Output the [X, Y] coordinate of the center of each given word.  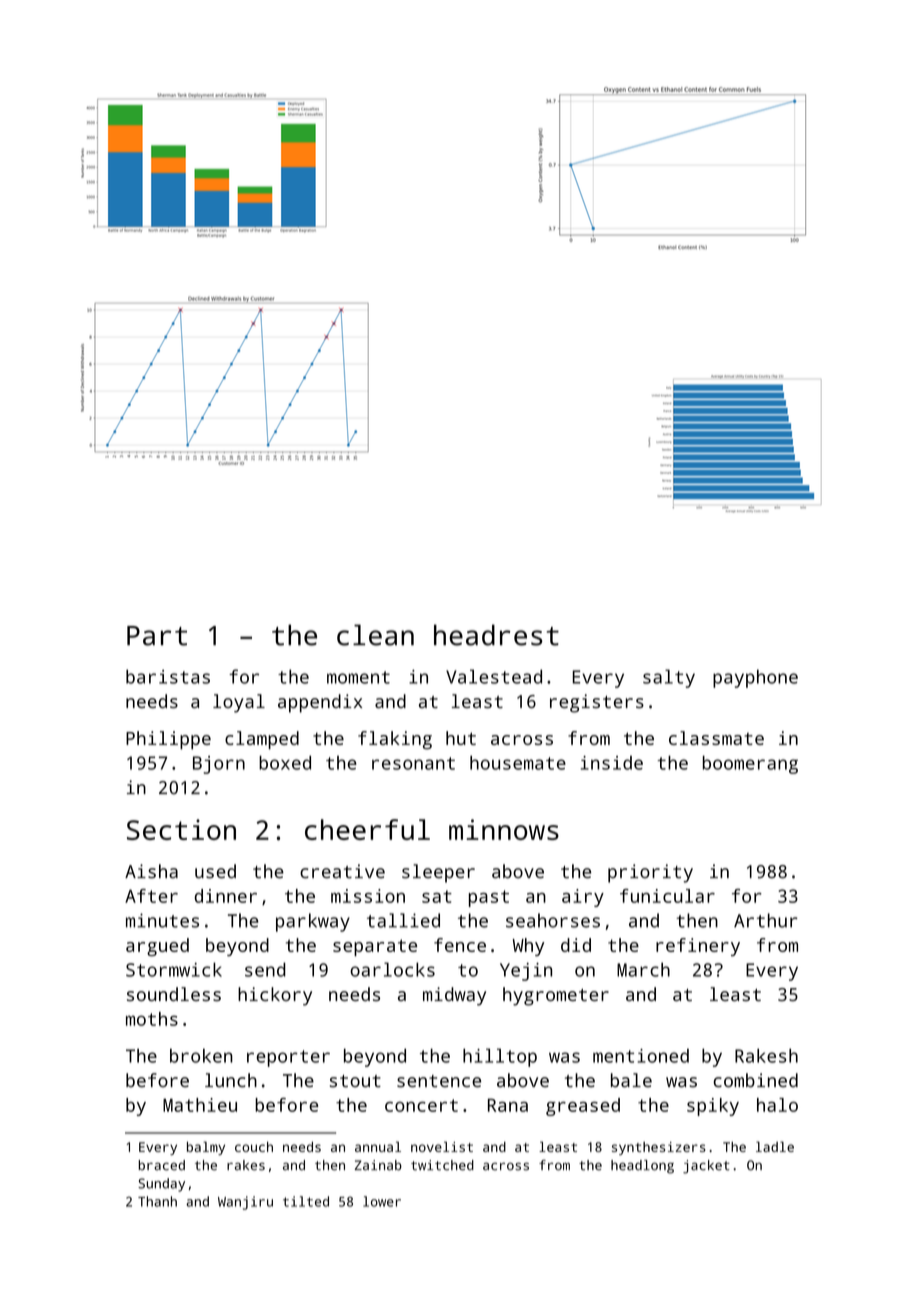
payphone [755, 678]
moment [358, 677]
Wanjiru [245, 1203]
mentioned [641, 1056]
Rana [508, 1105]
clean [375, 635]
